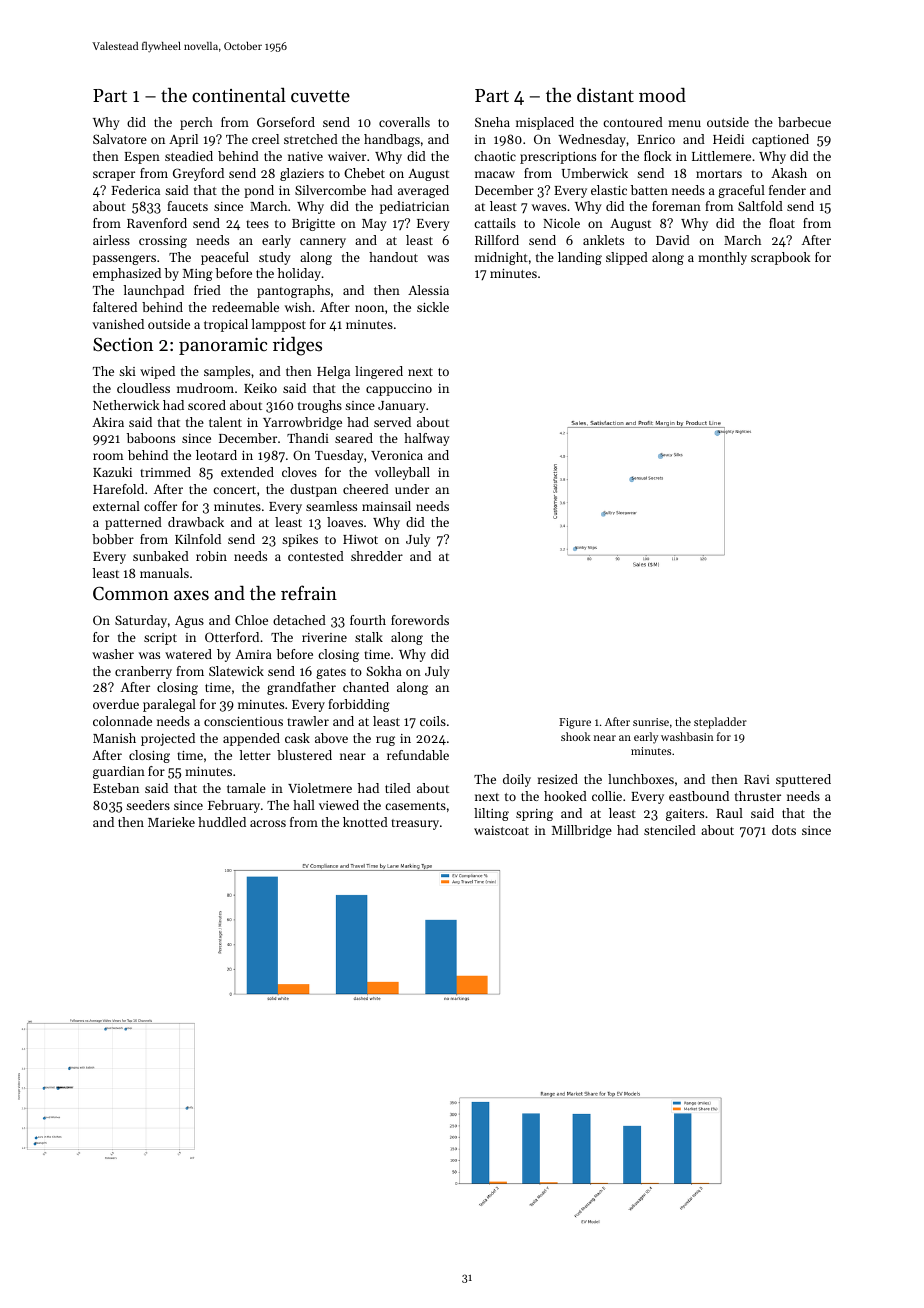 The width and height of the screenshot is (924, 1308). Describe the element at coordinates (316, 556) in the screenshot. I see `contested` at that location.
